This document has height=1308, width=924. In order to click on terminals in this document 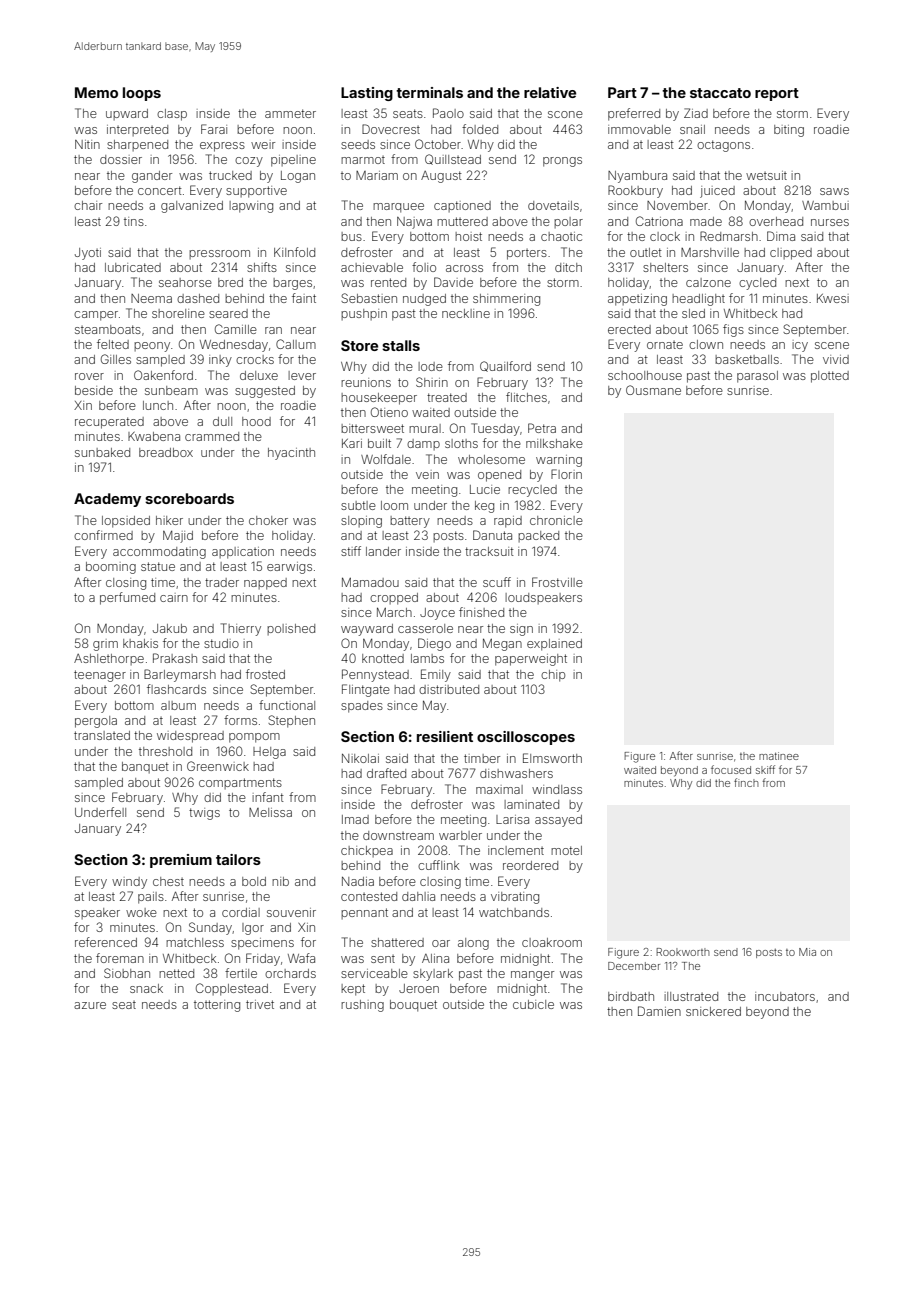, I will do `click(429, 92)`.
